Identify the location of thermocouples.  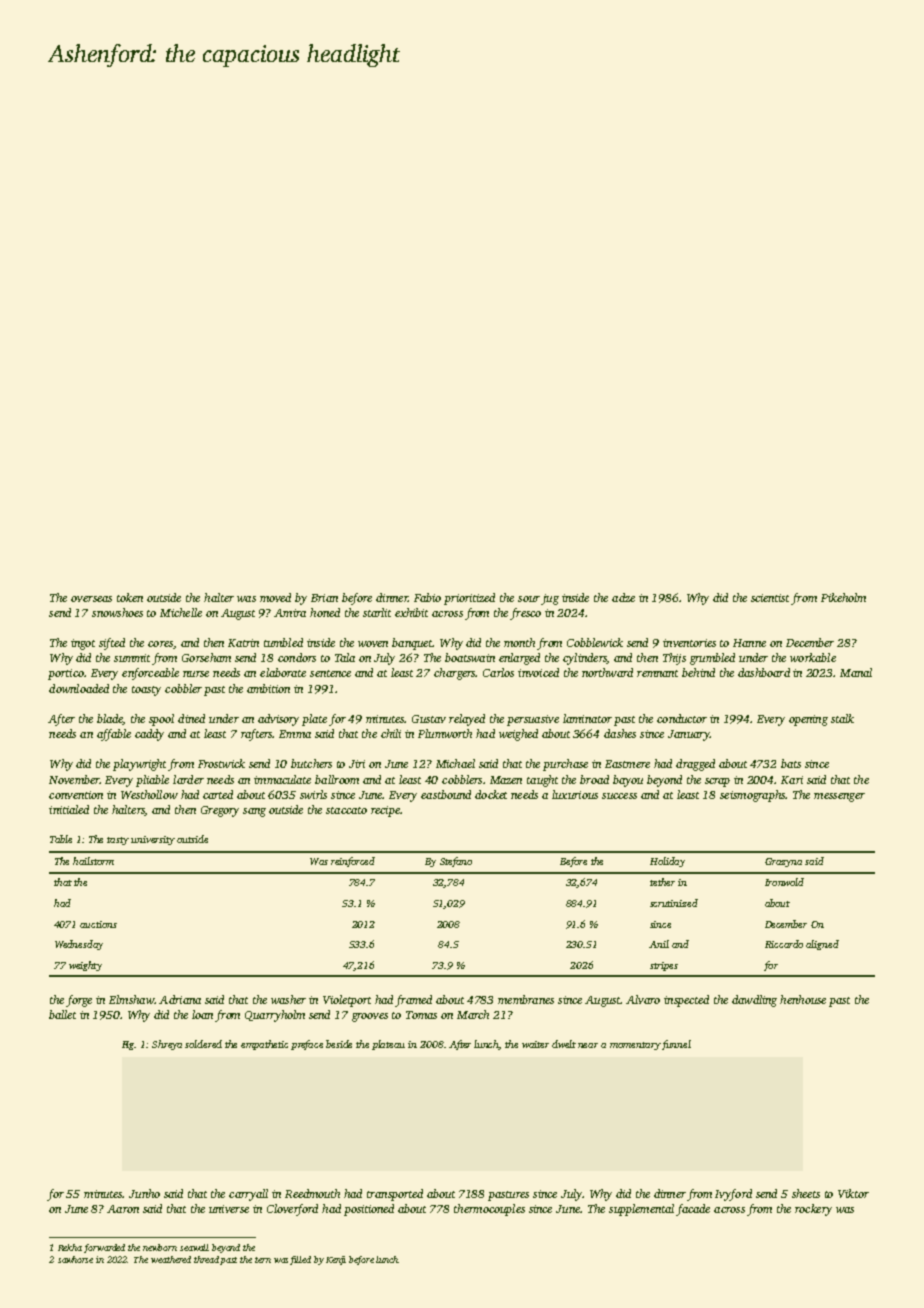
(489, 1210).
